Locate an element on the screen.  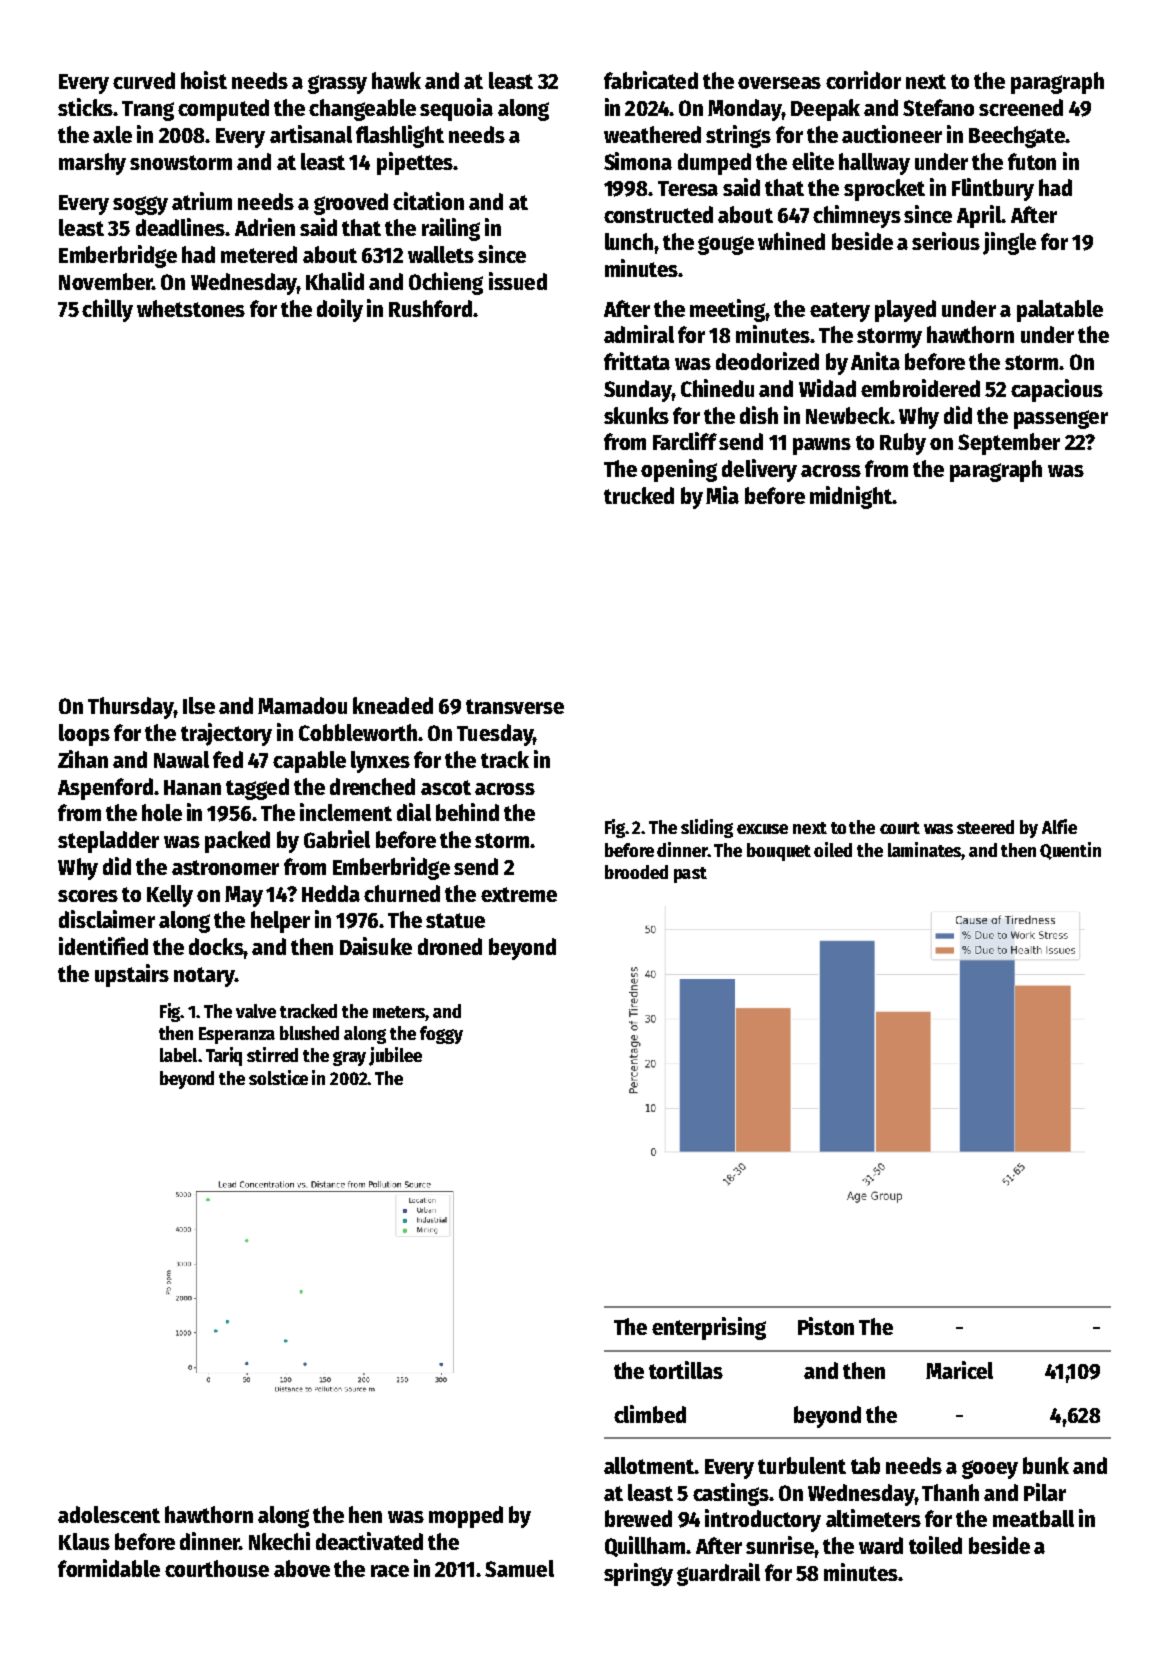
deactivated is located at coordinates (369, 1541).
